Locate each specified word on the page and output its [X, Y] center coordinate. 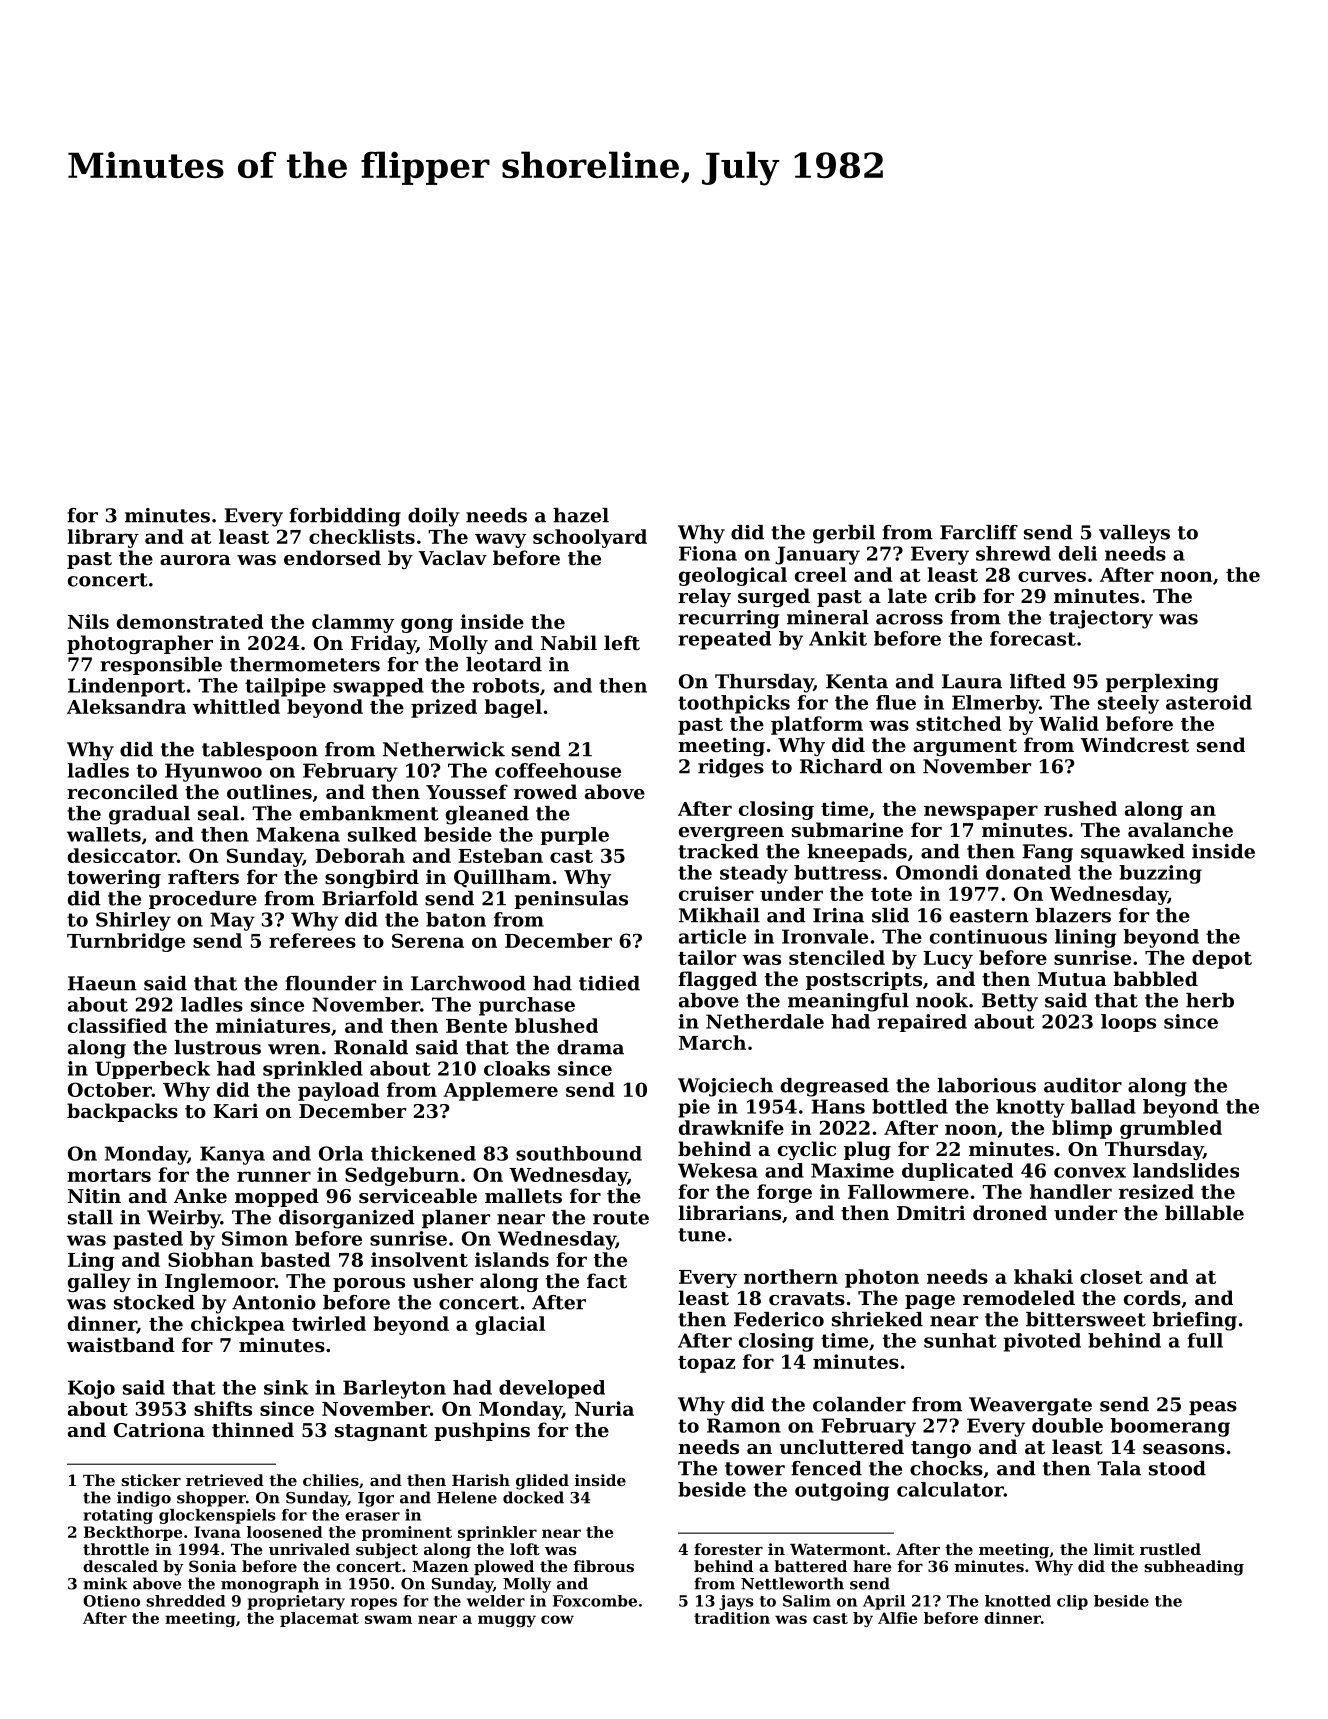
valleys [1134, 534]
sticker [151, 1480]
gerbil [844, 534]
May [232, 921]
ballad [1103, 1106]
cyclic [807, 1150]
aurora [195, 560]
